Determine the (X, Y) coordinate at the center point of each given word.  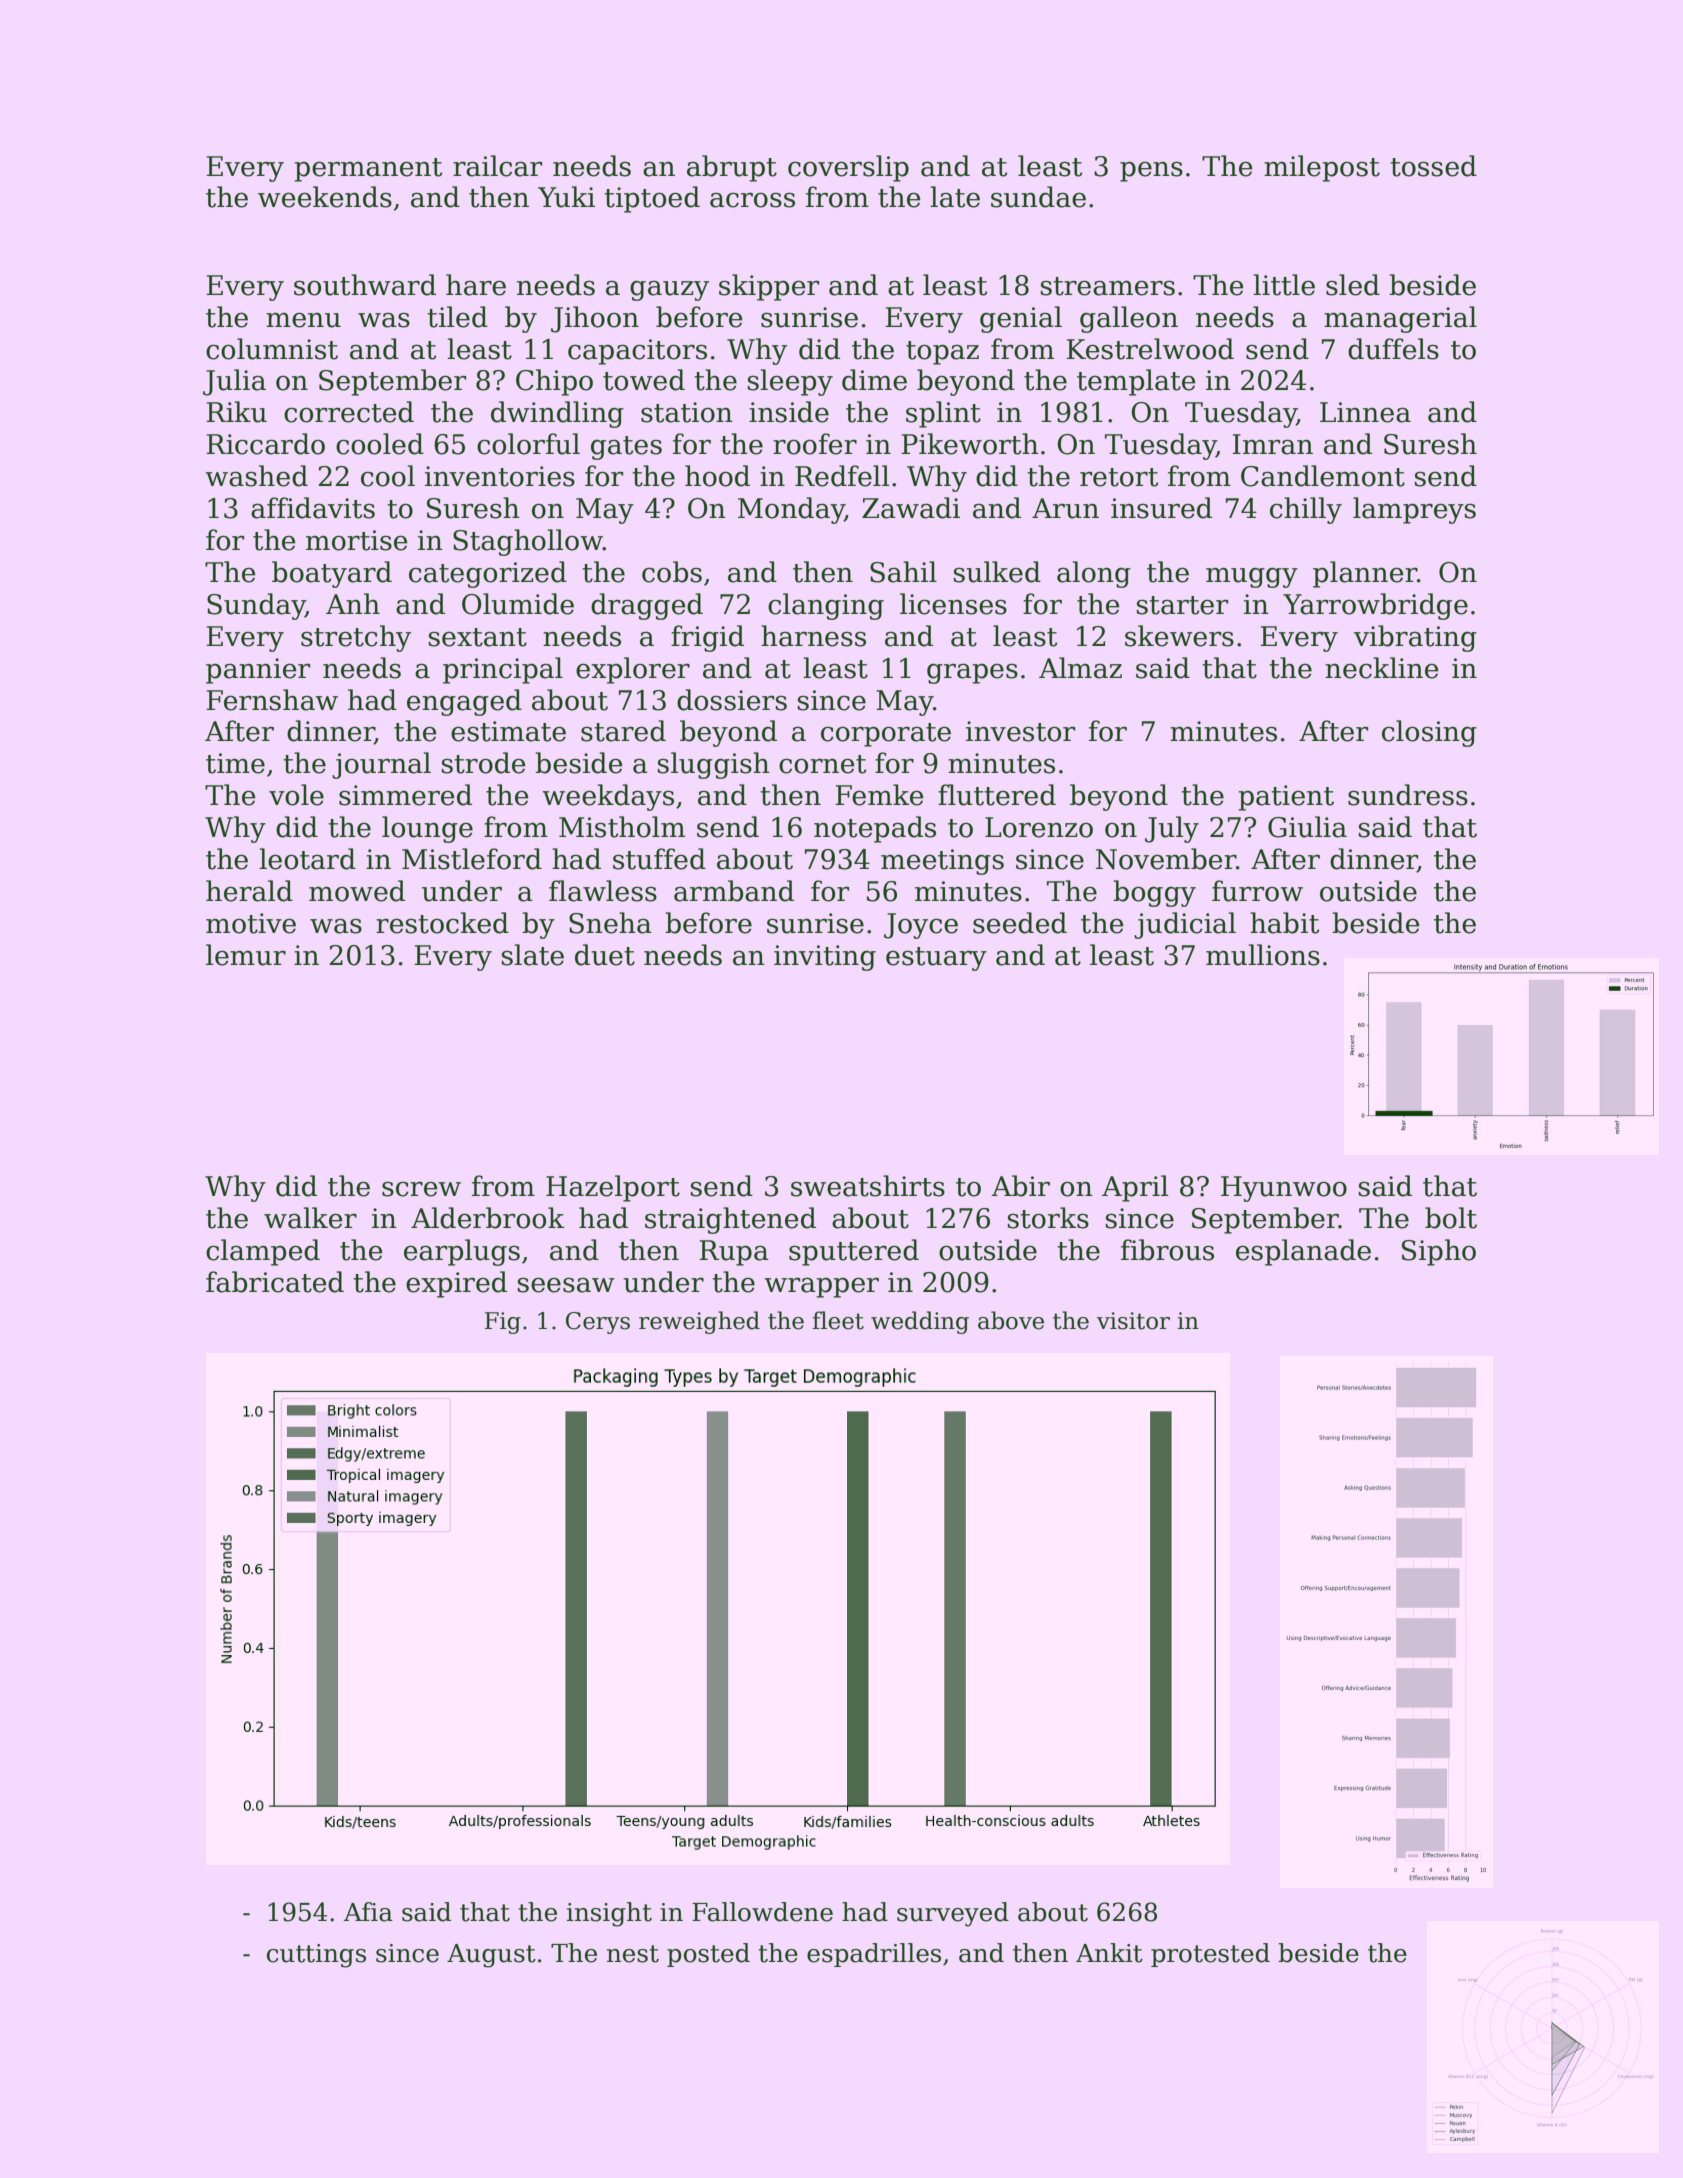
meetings (942, 862)
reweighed (699, 1322)
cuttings (316, 1956)
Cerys (598, 1323)
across (752, 200)
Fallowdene (762, 1912)
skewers (1179, 636)
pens (1151, 171)
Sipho (1439, 1252)
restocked (442, 923)
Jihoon (595, 319)
